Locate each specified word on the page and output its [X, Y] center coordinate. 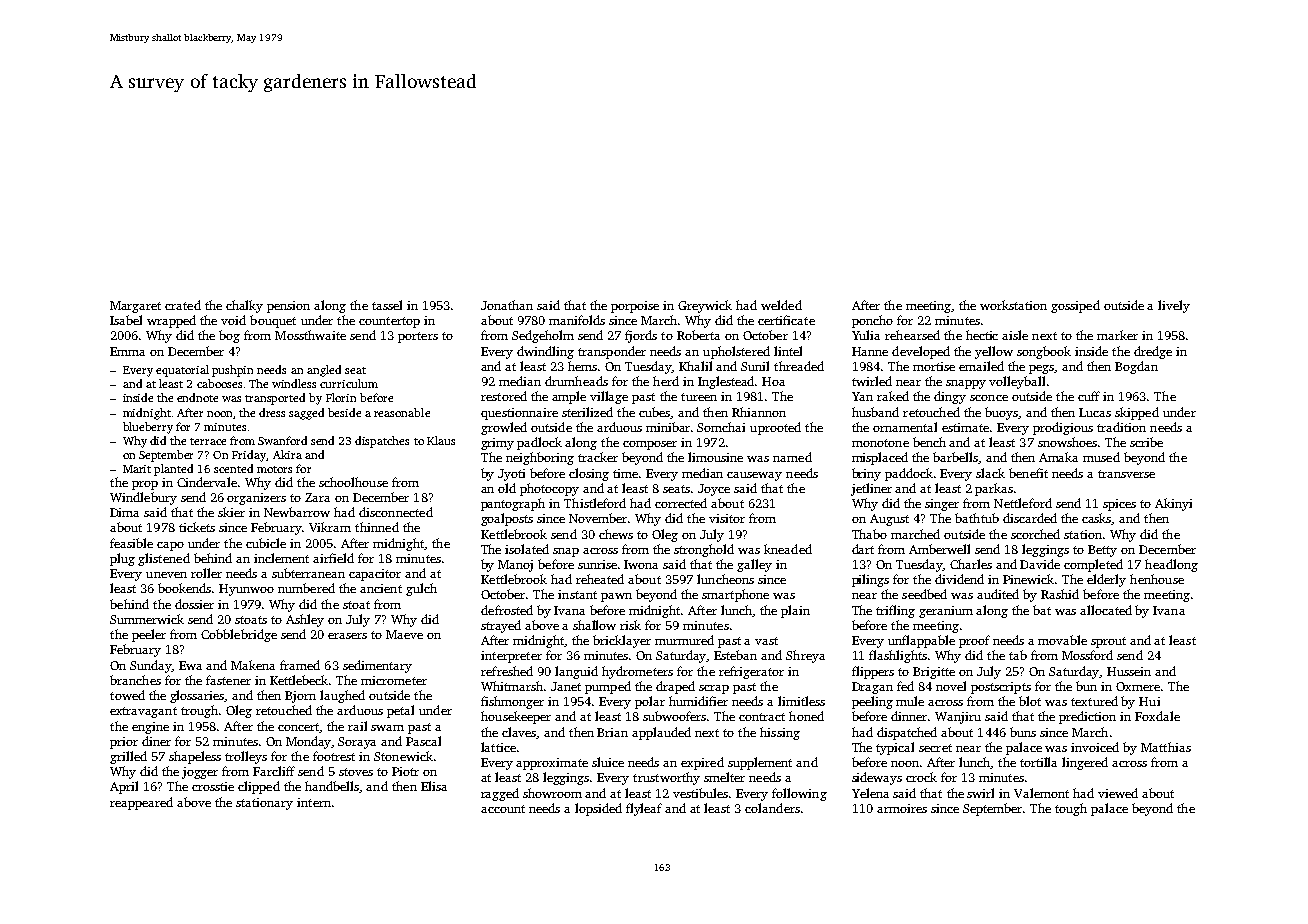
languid [576, 672]
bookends [184, 588]
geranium [946, 612]
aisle [1015, 335]
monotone [880, 443]
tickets [197, 527]
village [609, 397]
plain [795, 611]
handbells [332, 787]
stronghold [704, 550]
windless [294, 383]
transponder [612, 352]
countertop [389, 322]
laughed [342, 696]
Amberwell [939, 549]
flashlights [898, 656]
